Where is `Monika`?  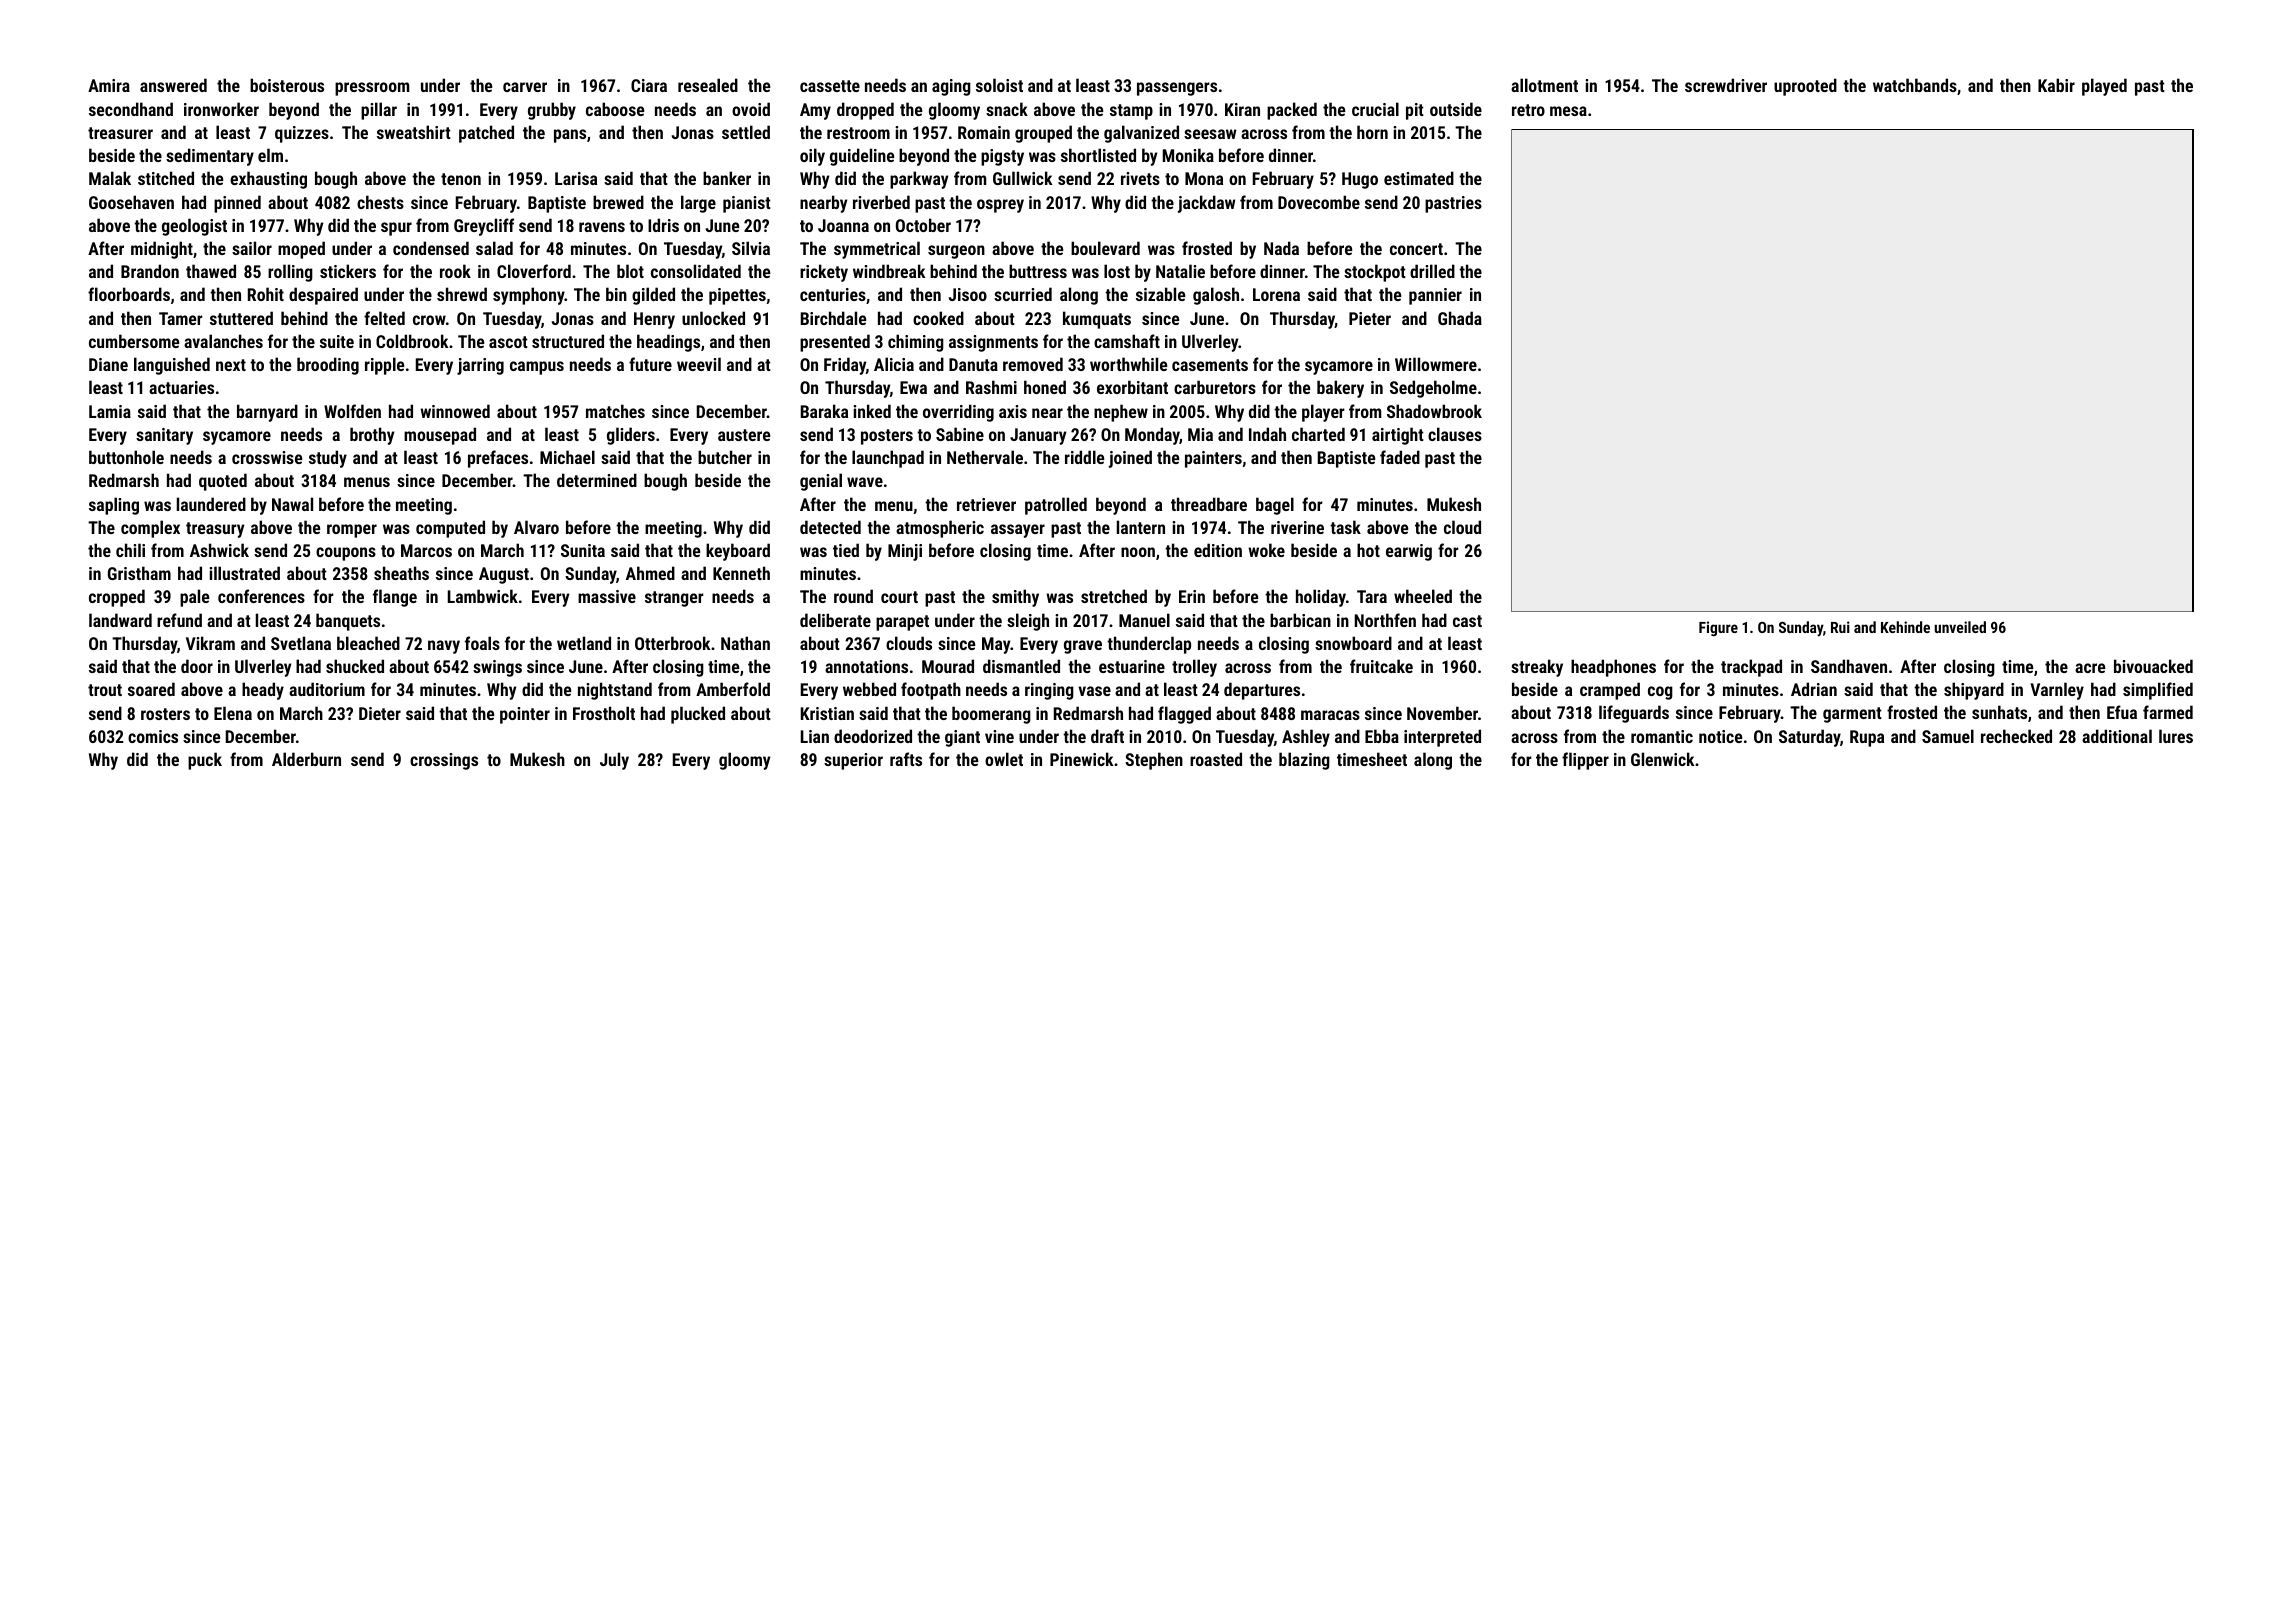 Monika is located at coordinates (1188, 155).
